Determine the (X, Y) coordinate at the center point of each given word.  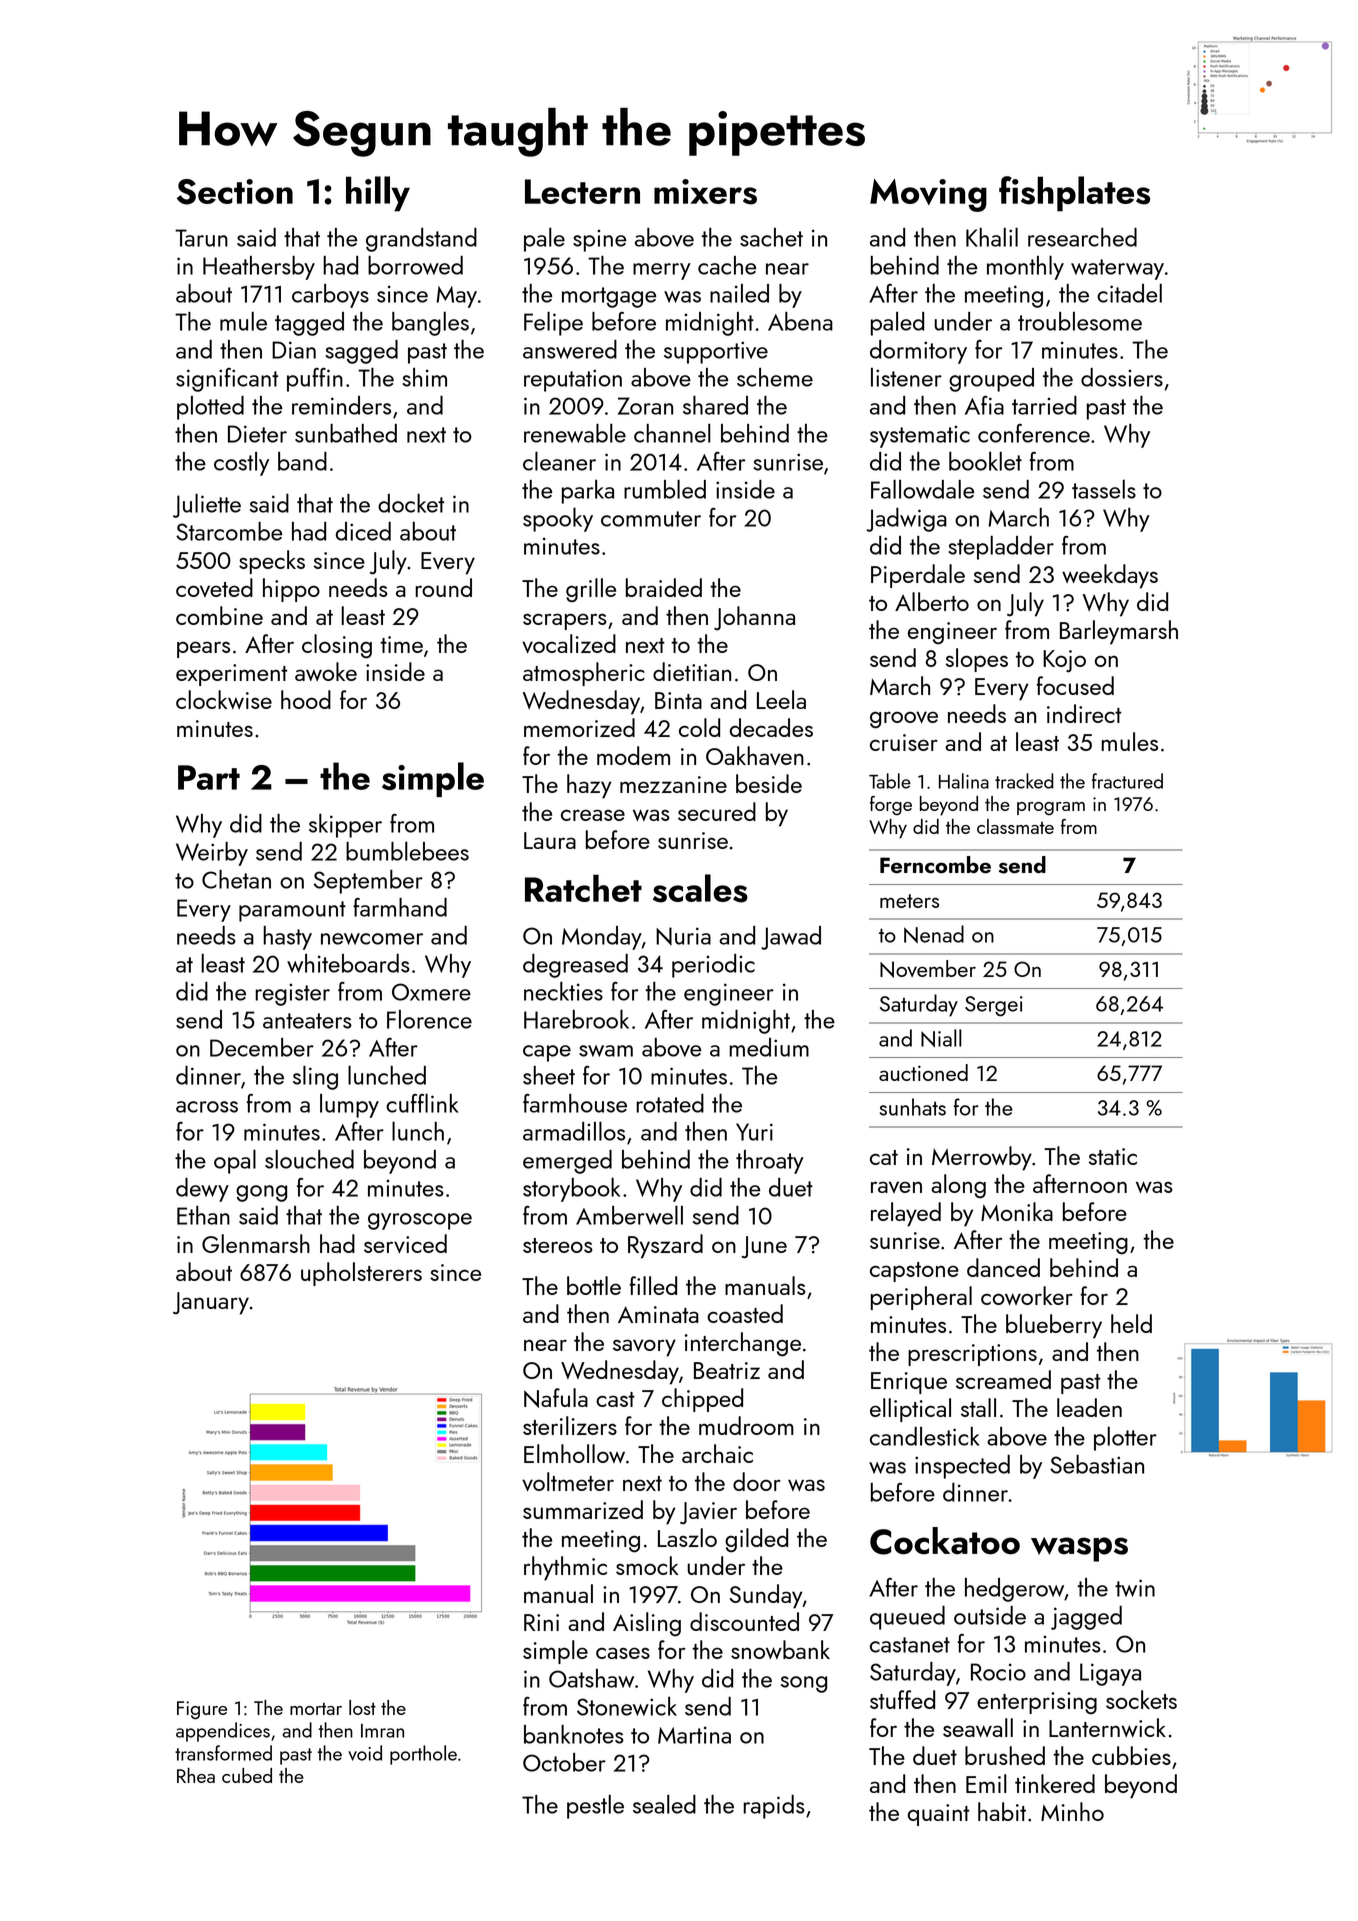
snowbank (780, 1649)
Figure (202, 1710)
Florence (429, 1019)
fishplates (1074, 194)
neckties (563, 991)
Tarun (201, 238)
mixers (705, 192)
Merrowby (982, 1158)
